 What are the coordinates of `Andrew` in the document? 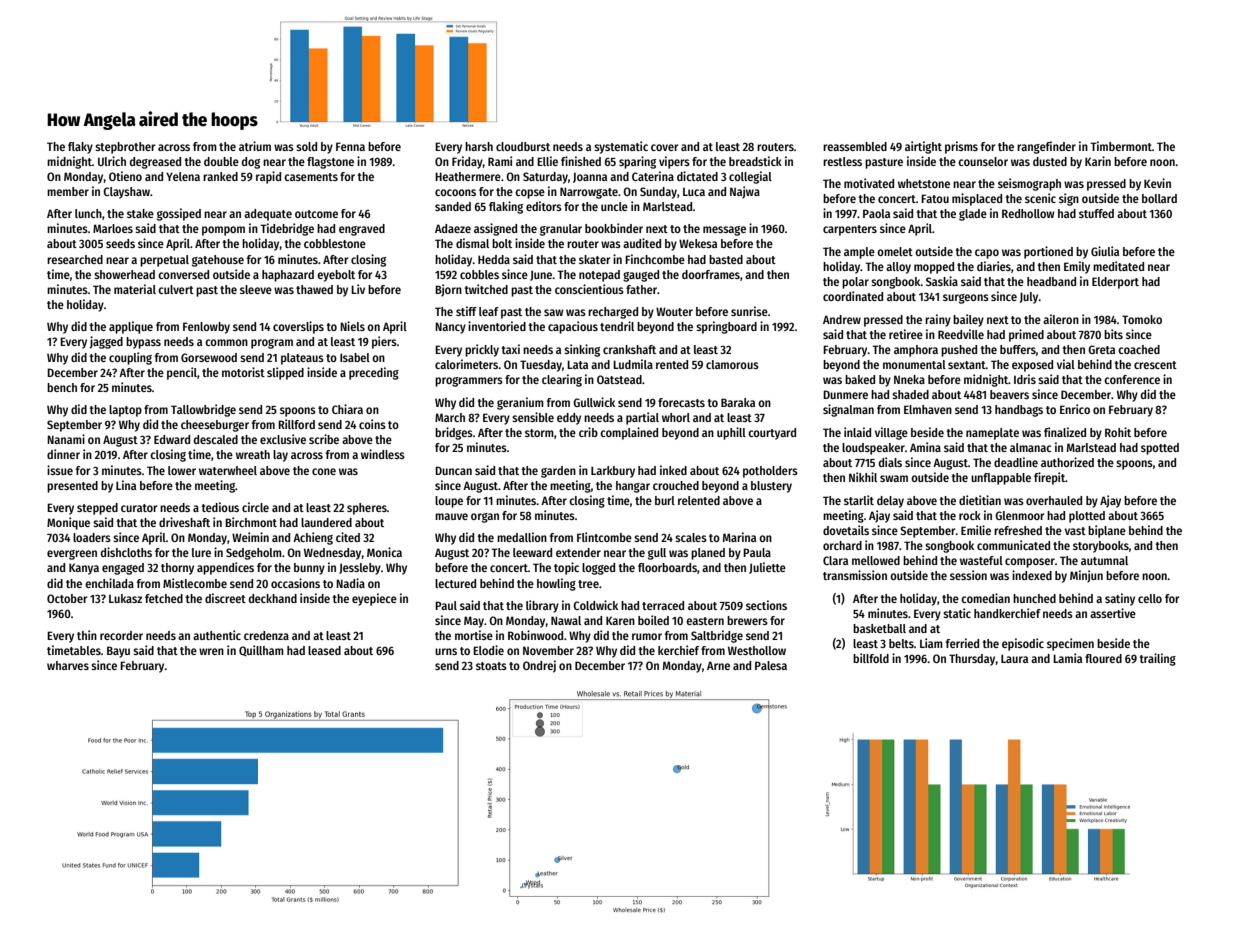 It's located at (842, 319).
